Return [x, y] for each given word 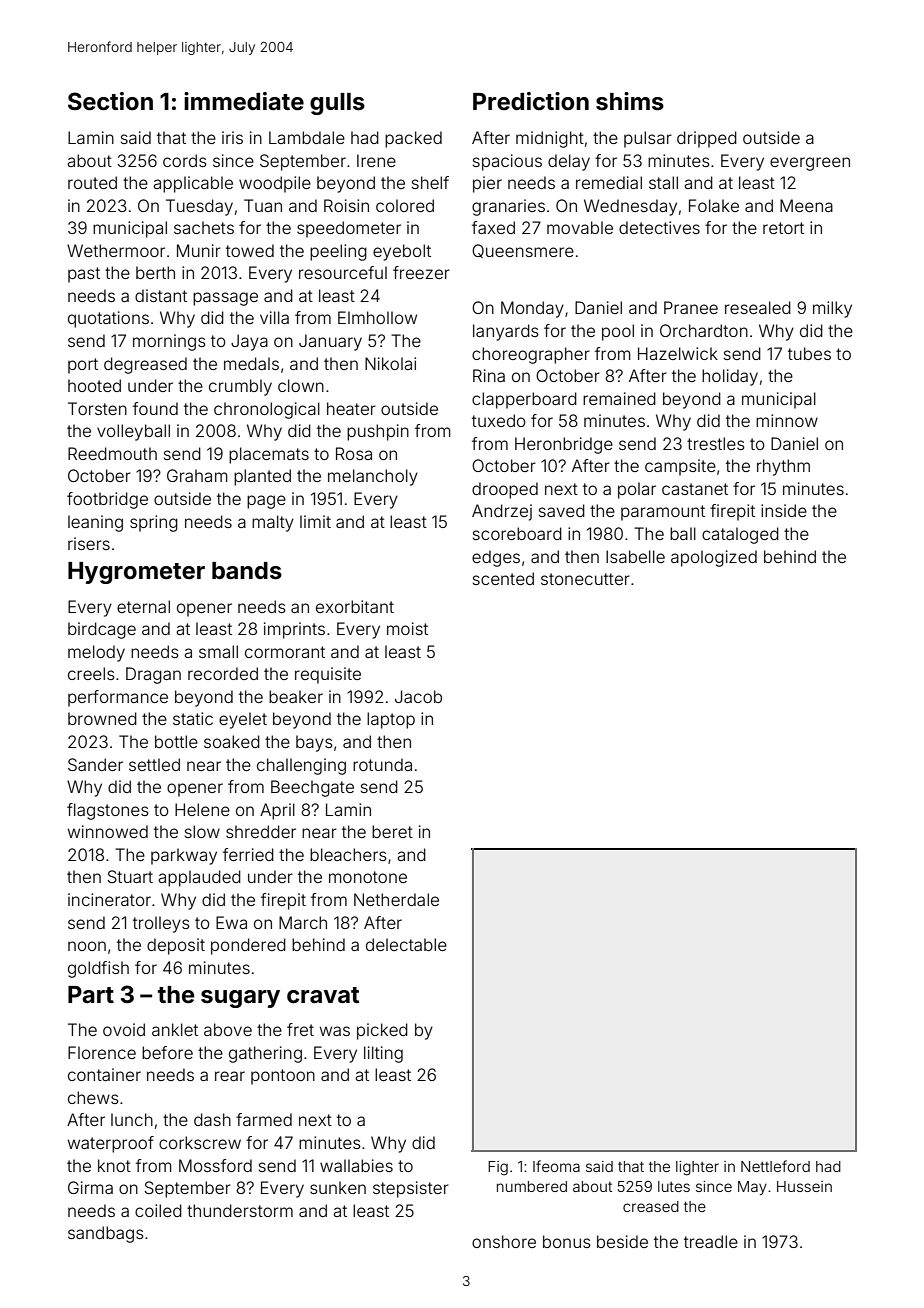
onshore [504, 1241]
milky [832, 309]
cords [185, 160]
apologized [714, 558]
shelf [430, 182]
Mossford [215, 1165]
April [277, 811]
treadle [711, 1241]
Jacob [418, 696]
